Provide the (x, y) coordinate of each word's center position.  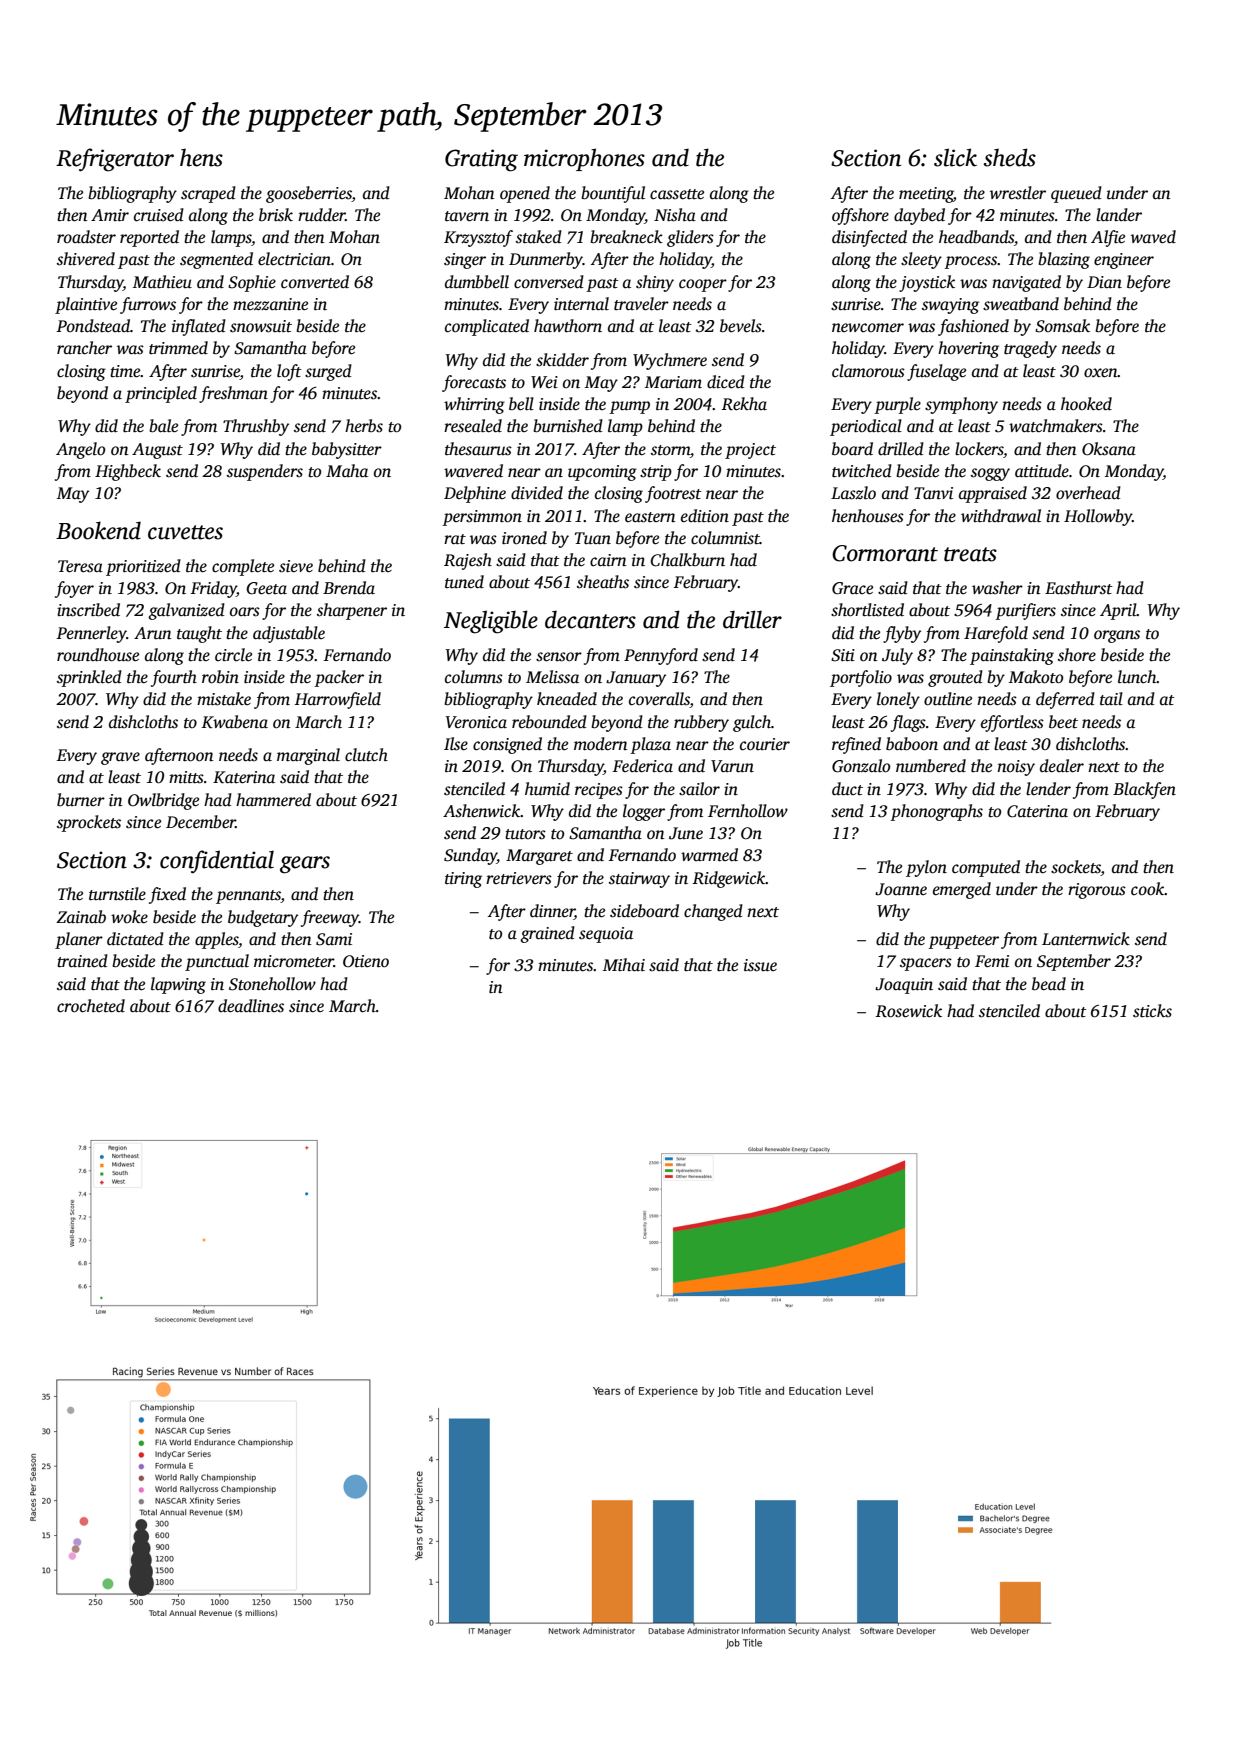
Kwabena (235, 722)
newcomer (868, 328)
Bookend (98, 530)
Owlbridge (163, 801)
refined (856, 745)
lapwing (178, 985)
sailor (699, 789)
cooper (703, 285)
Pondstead (93, 326)
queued (1076, 194)
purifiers (1026, 611)
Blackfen (1144, 790)
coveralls (659, 700)
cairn (608, 560)
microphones (584, 159)
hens (201, 158)
